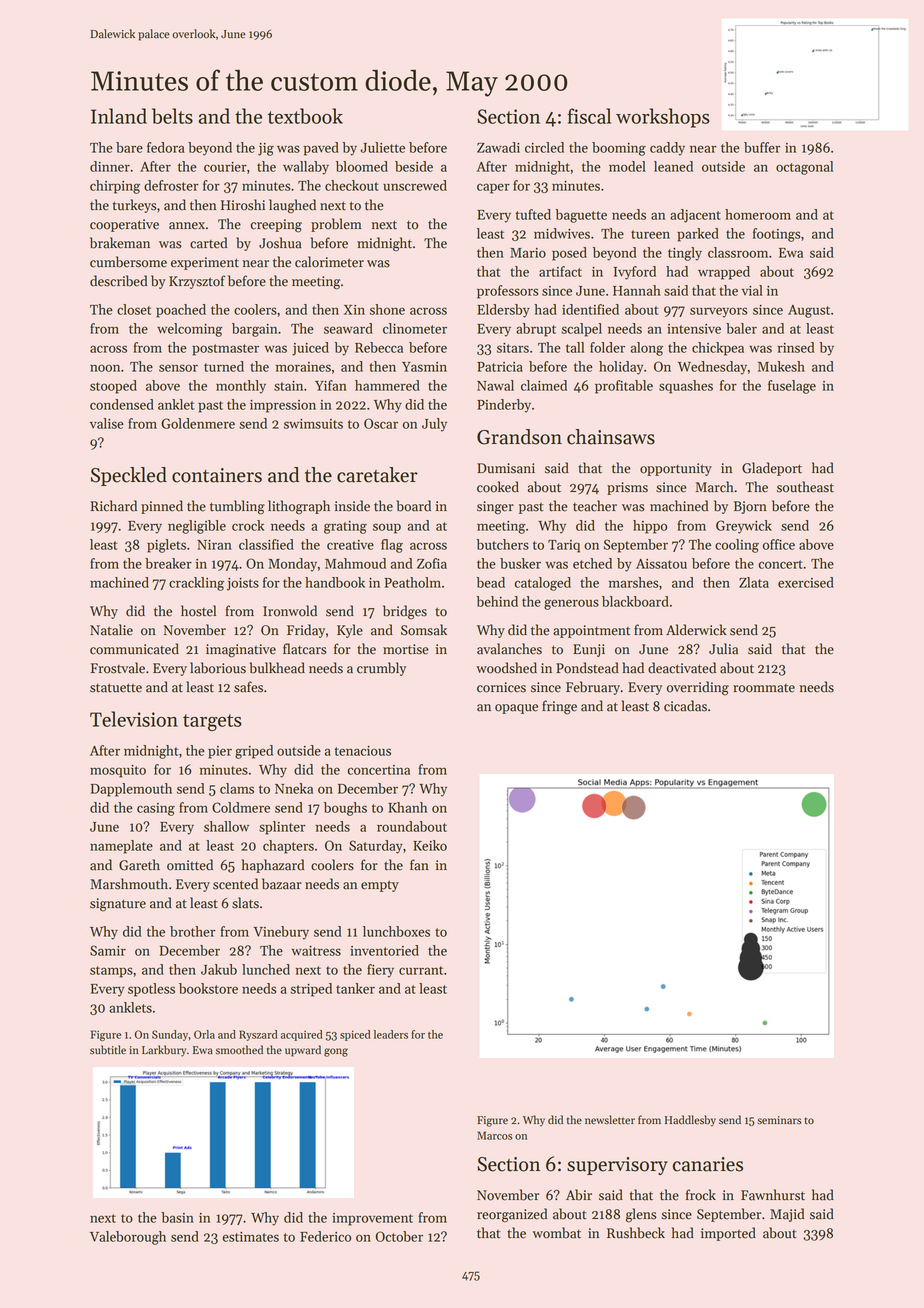 The width and height of the screenshot is (924, 1308). I want to click on hostel, so click(198, 611).
